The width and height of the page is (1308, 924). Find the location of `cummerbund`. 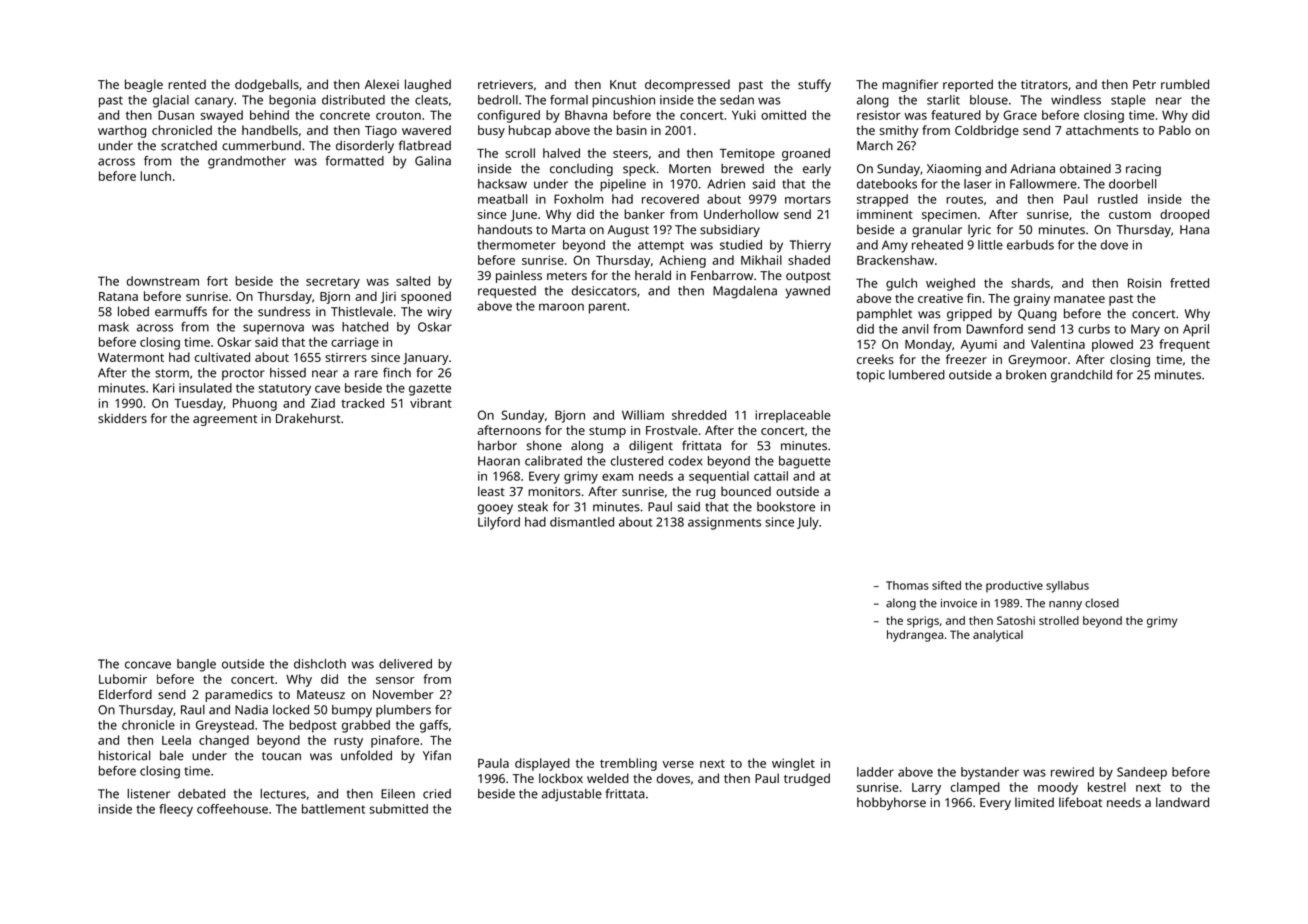

cummerbund is located at coordinates (261, 145).
